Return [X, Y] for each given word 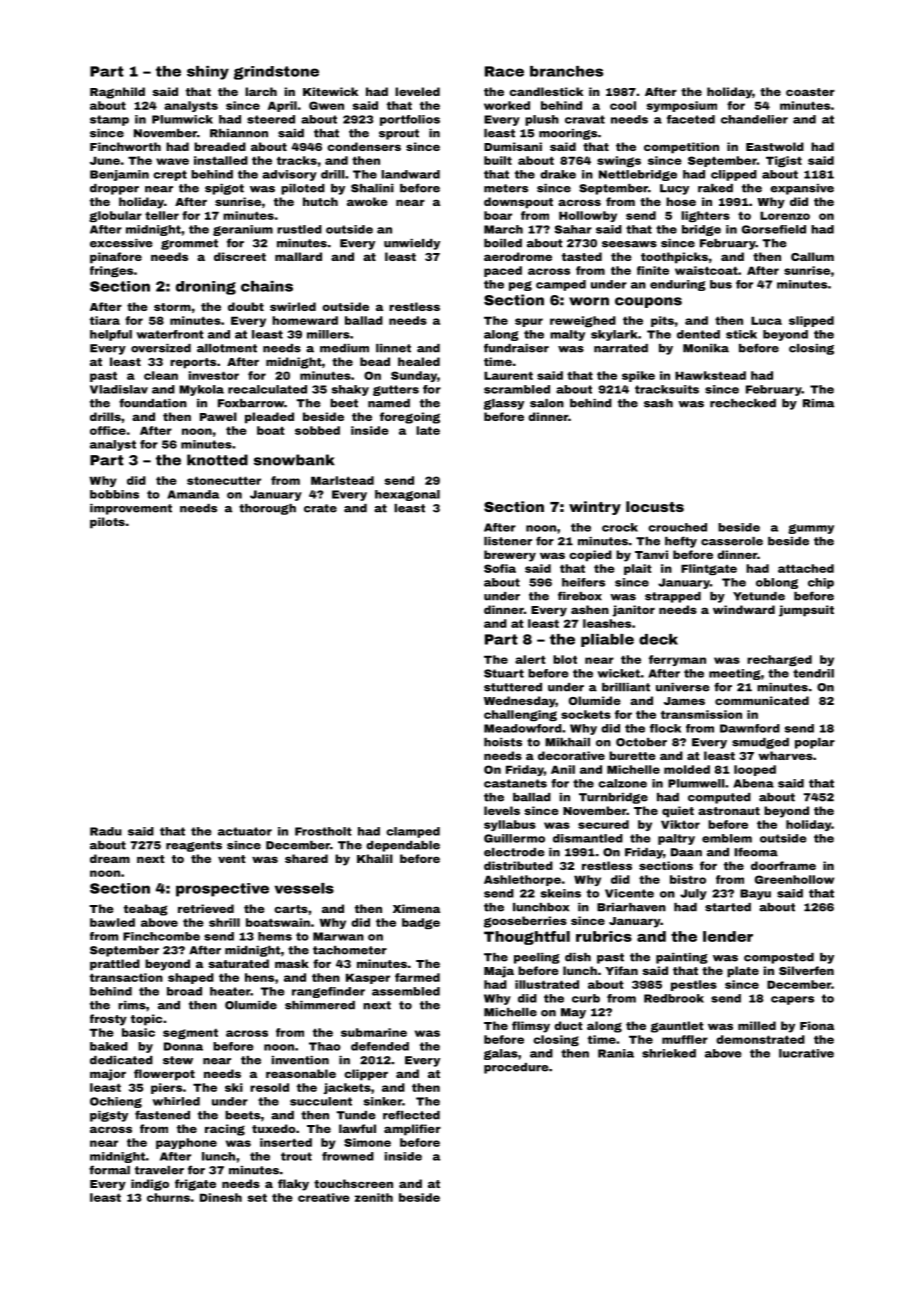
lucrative [806, 1053]
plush [542, 120]
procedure [516, 1068]
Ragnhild [117, 93]
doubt [246, 306]
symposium [682, 106]
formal [109, 1170]
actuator [245, 831]
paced [503, 271]
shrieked [669, 1053]
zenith [374, 1197]
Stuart [504, 673]
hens [259, 977]
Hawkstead [710, 375]
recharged [779, 660]
